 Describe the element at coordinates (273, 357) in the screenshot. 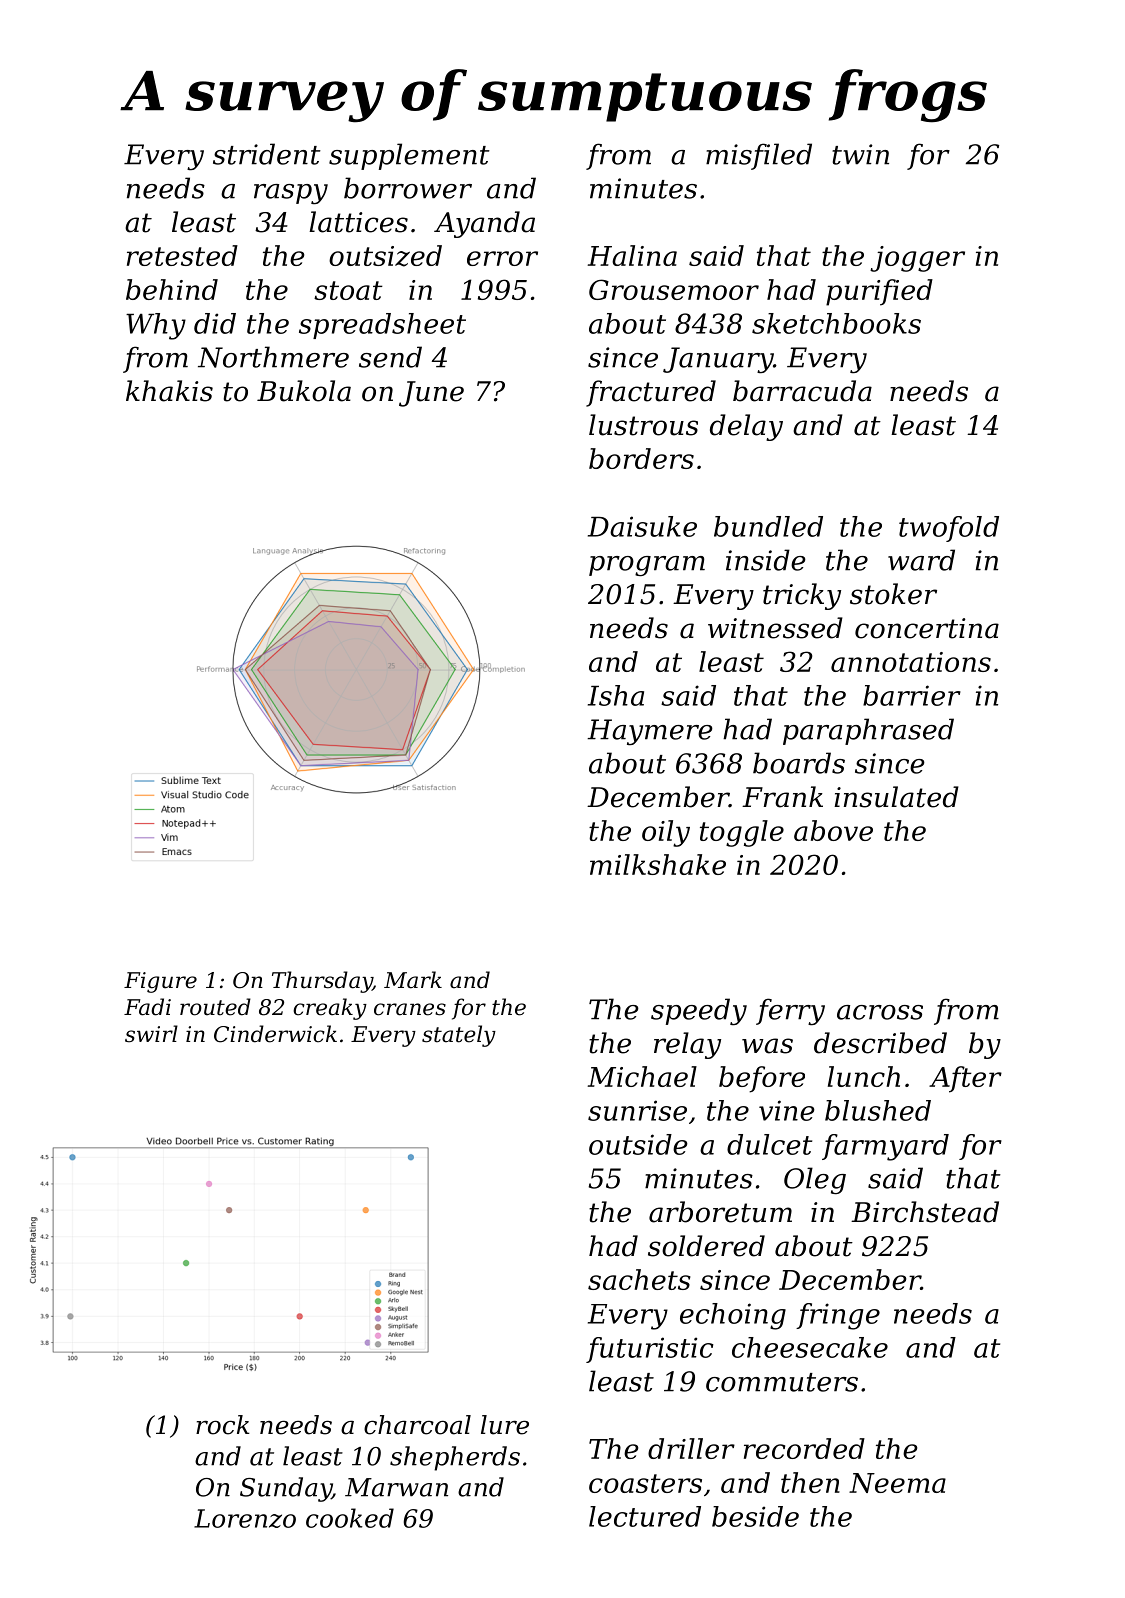

I see `Northmere` at that location.
